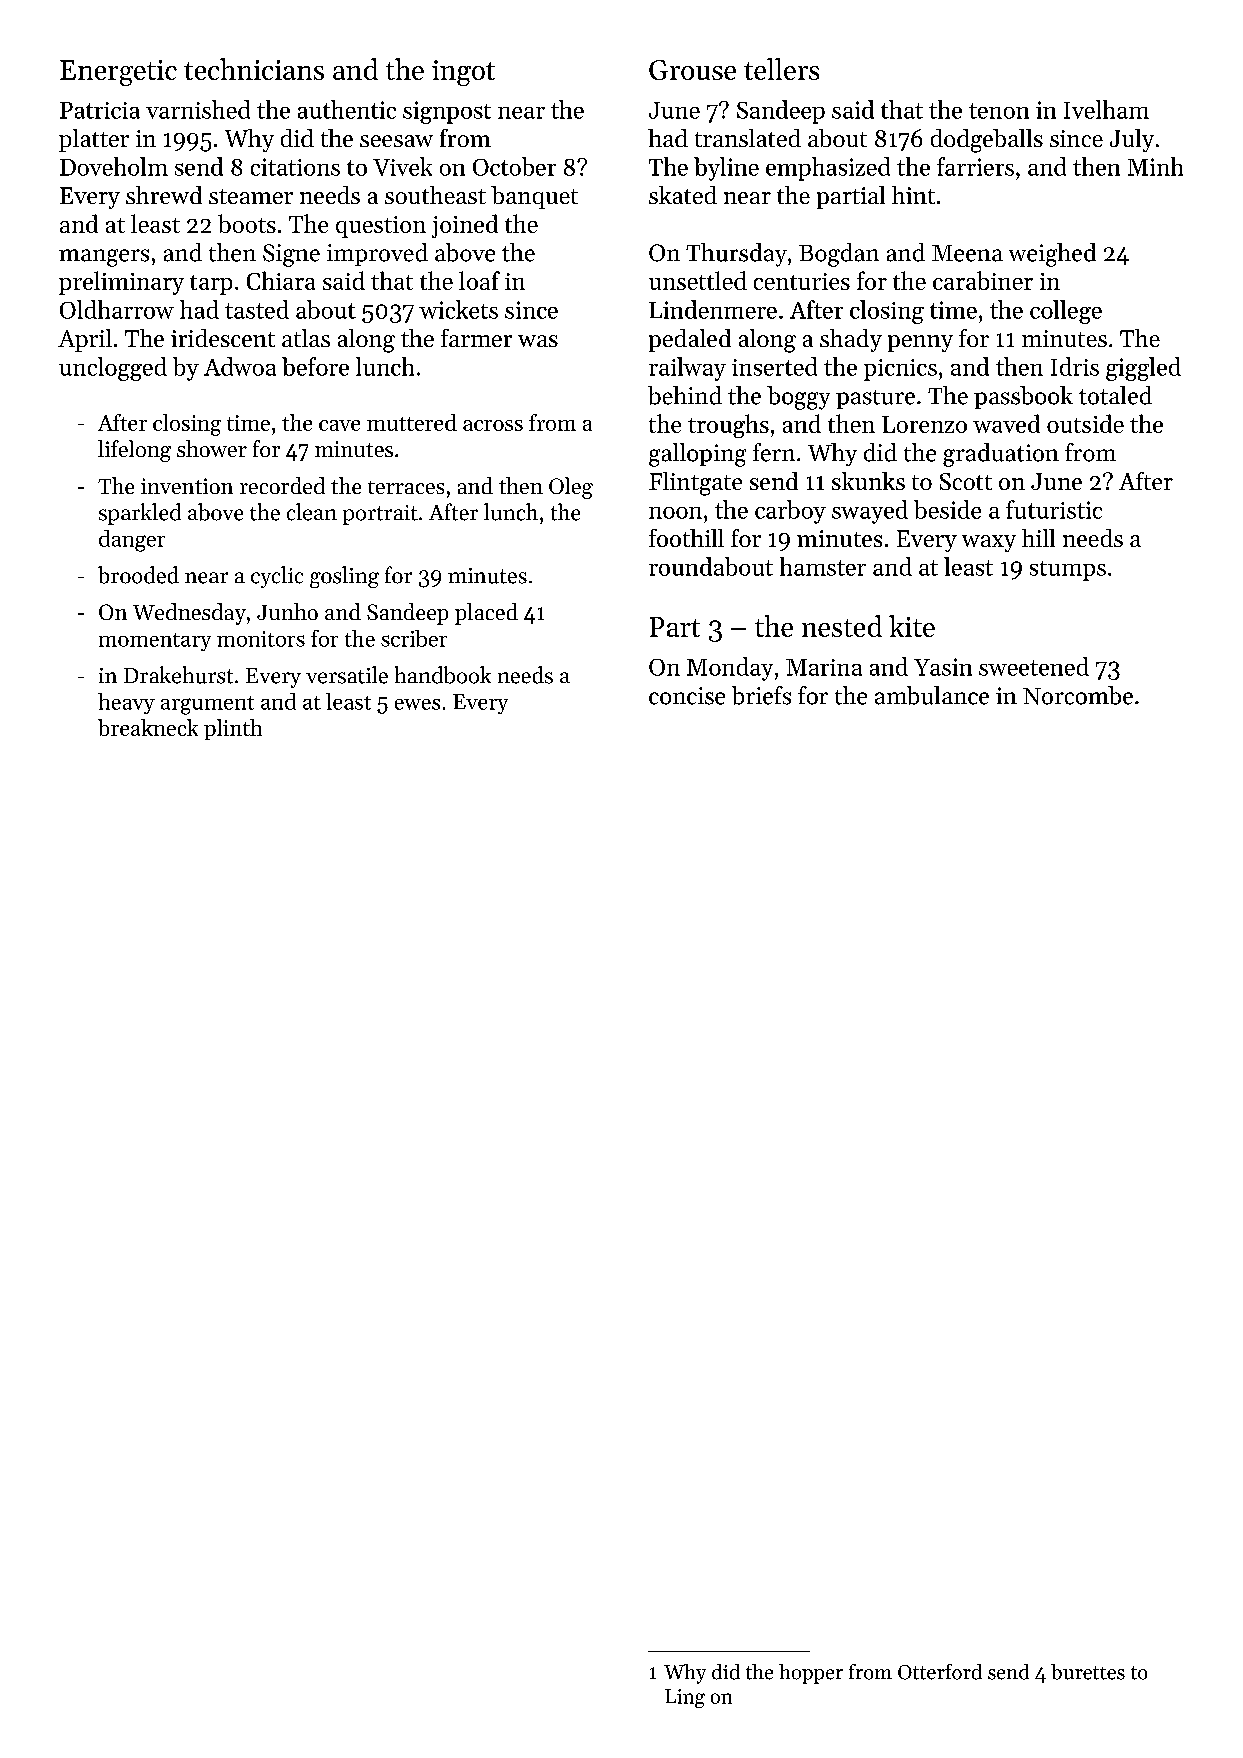 The image size is (1243, 1758). Describe the element at coordinates (687, 696) in the screenshot. I see `concise` at that location.
